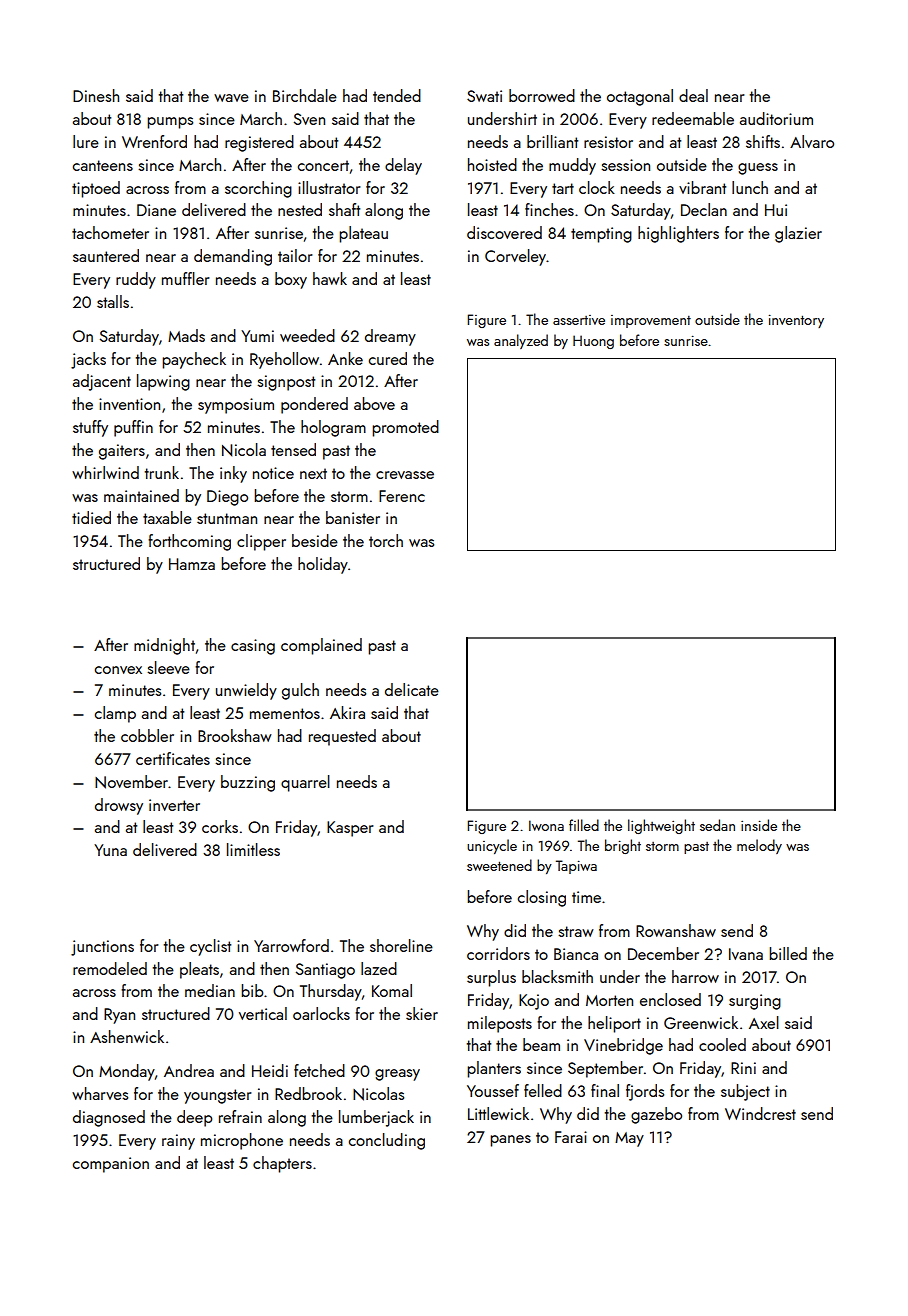 The width and height of the image is (908, 1316). Describe the element at coordinates (695, 976) in the image. I see `harrow` at that location.
